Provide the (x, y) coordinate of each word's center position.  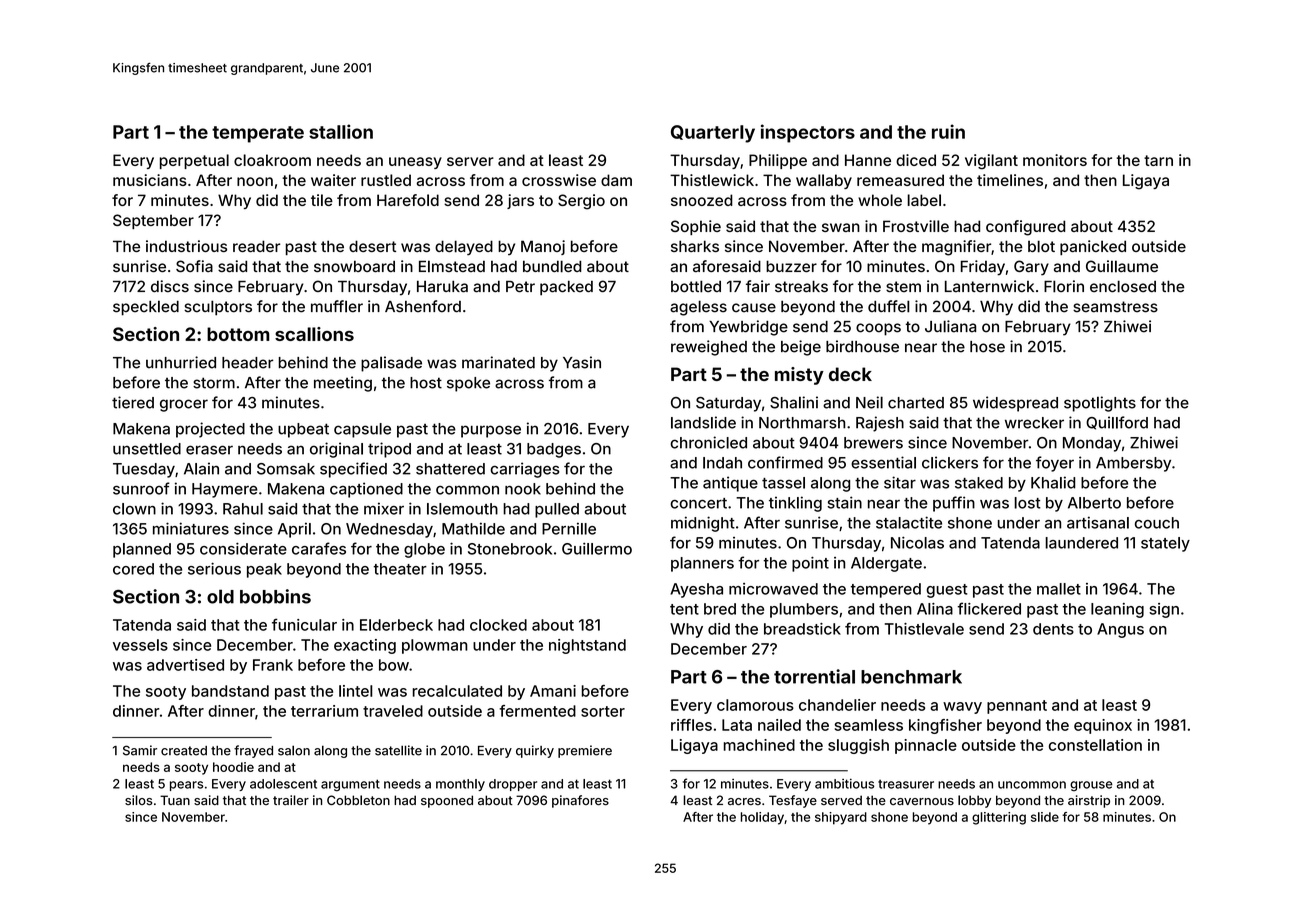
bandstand (230, 691)
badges (554, 450)
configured (1025, 228)
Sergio (581, 202)
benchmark (911, 677)
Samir (140, 750)
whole (880, 200)
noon (255, 181)
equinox (1103, 726)
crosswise (559, 180)
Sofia (194, 266)
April (294, 530)
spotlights (1100, 404)
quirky (535, 751)
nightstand (587, 646)
